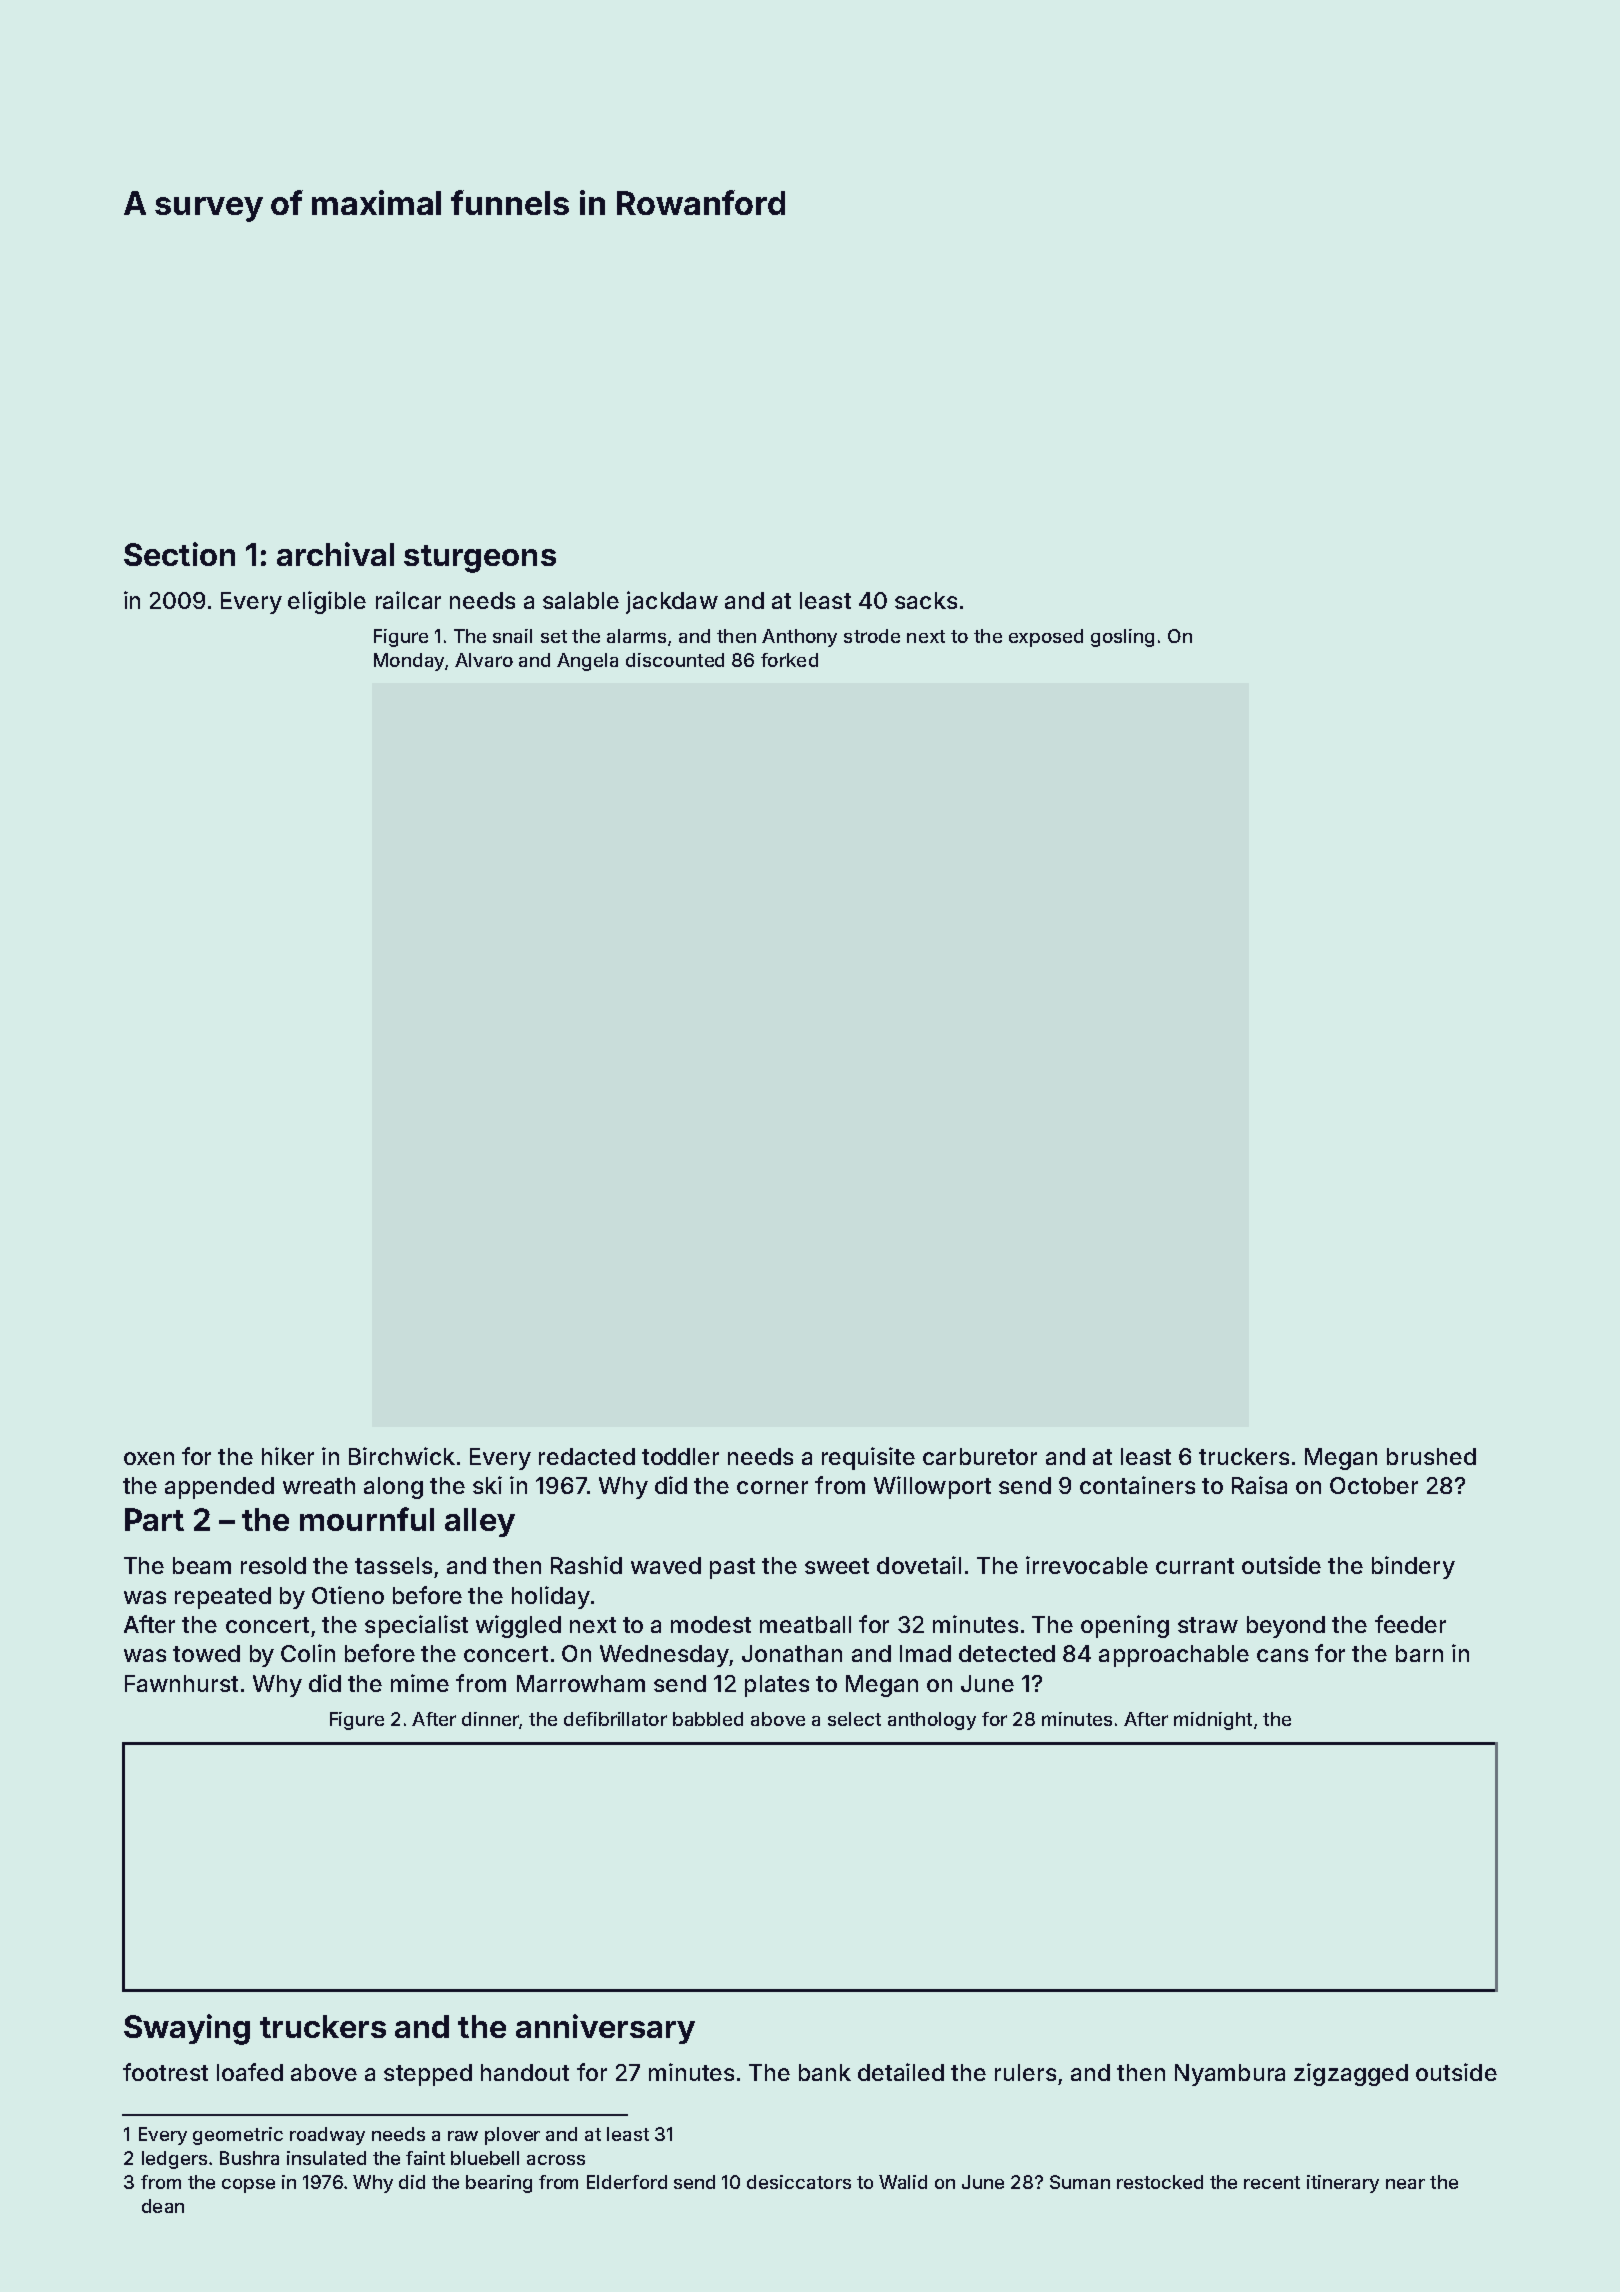 This screenshot has width=1620, height=2292. Describe the element at coordinates (480, 559) in the screenshot. I see `sturgeons` at that location.
